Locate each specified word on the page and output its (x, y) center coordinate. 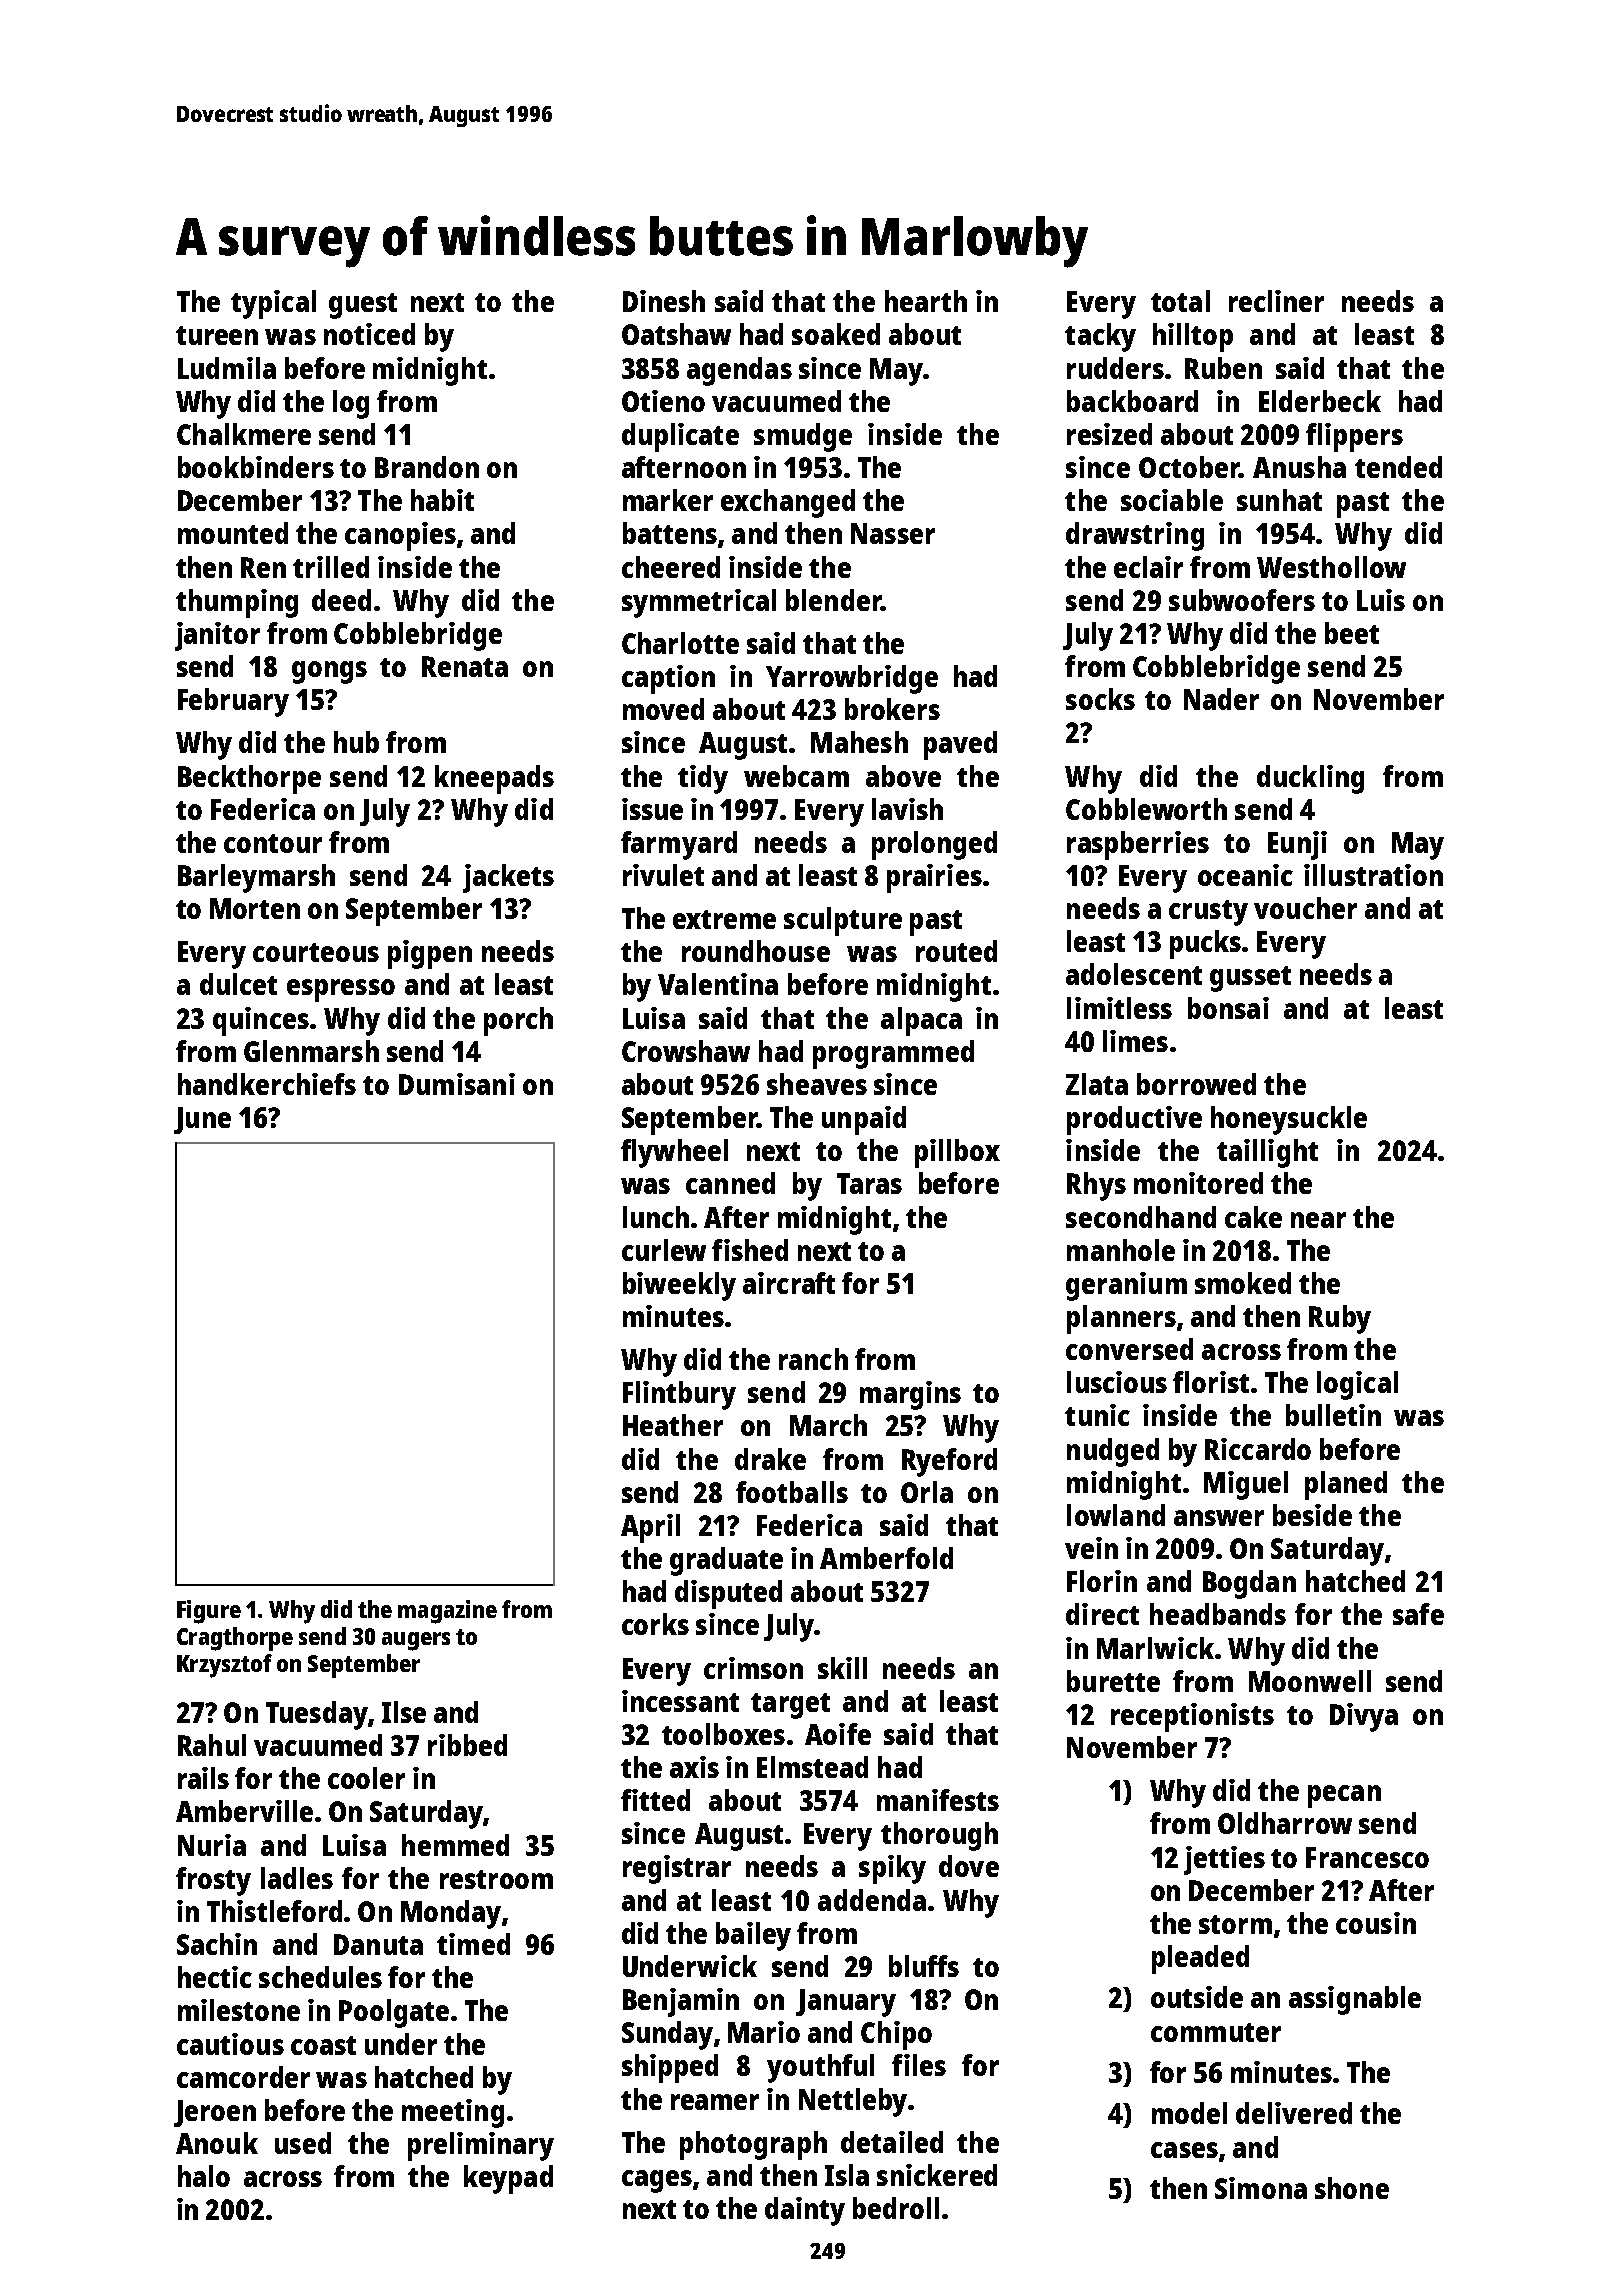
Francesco (1367, 1857)
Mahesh (859, 742)
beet (1352, 633)
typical (273, 304)
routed (956, 951)
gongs (329, 672)
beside (1312, 1515)
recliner (1276, 301)
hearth (926, 301)
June (202, 1120)
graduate (726, 1561)
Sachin (217, 1944)
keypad (508, 2179)
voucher (1305, 908)
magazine (447, 1612)
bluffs (924, 1966)
